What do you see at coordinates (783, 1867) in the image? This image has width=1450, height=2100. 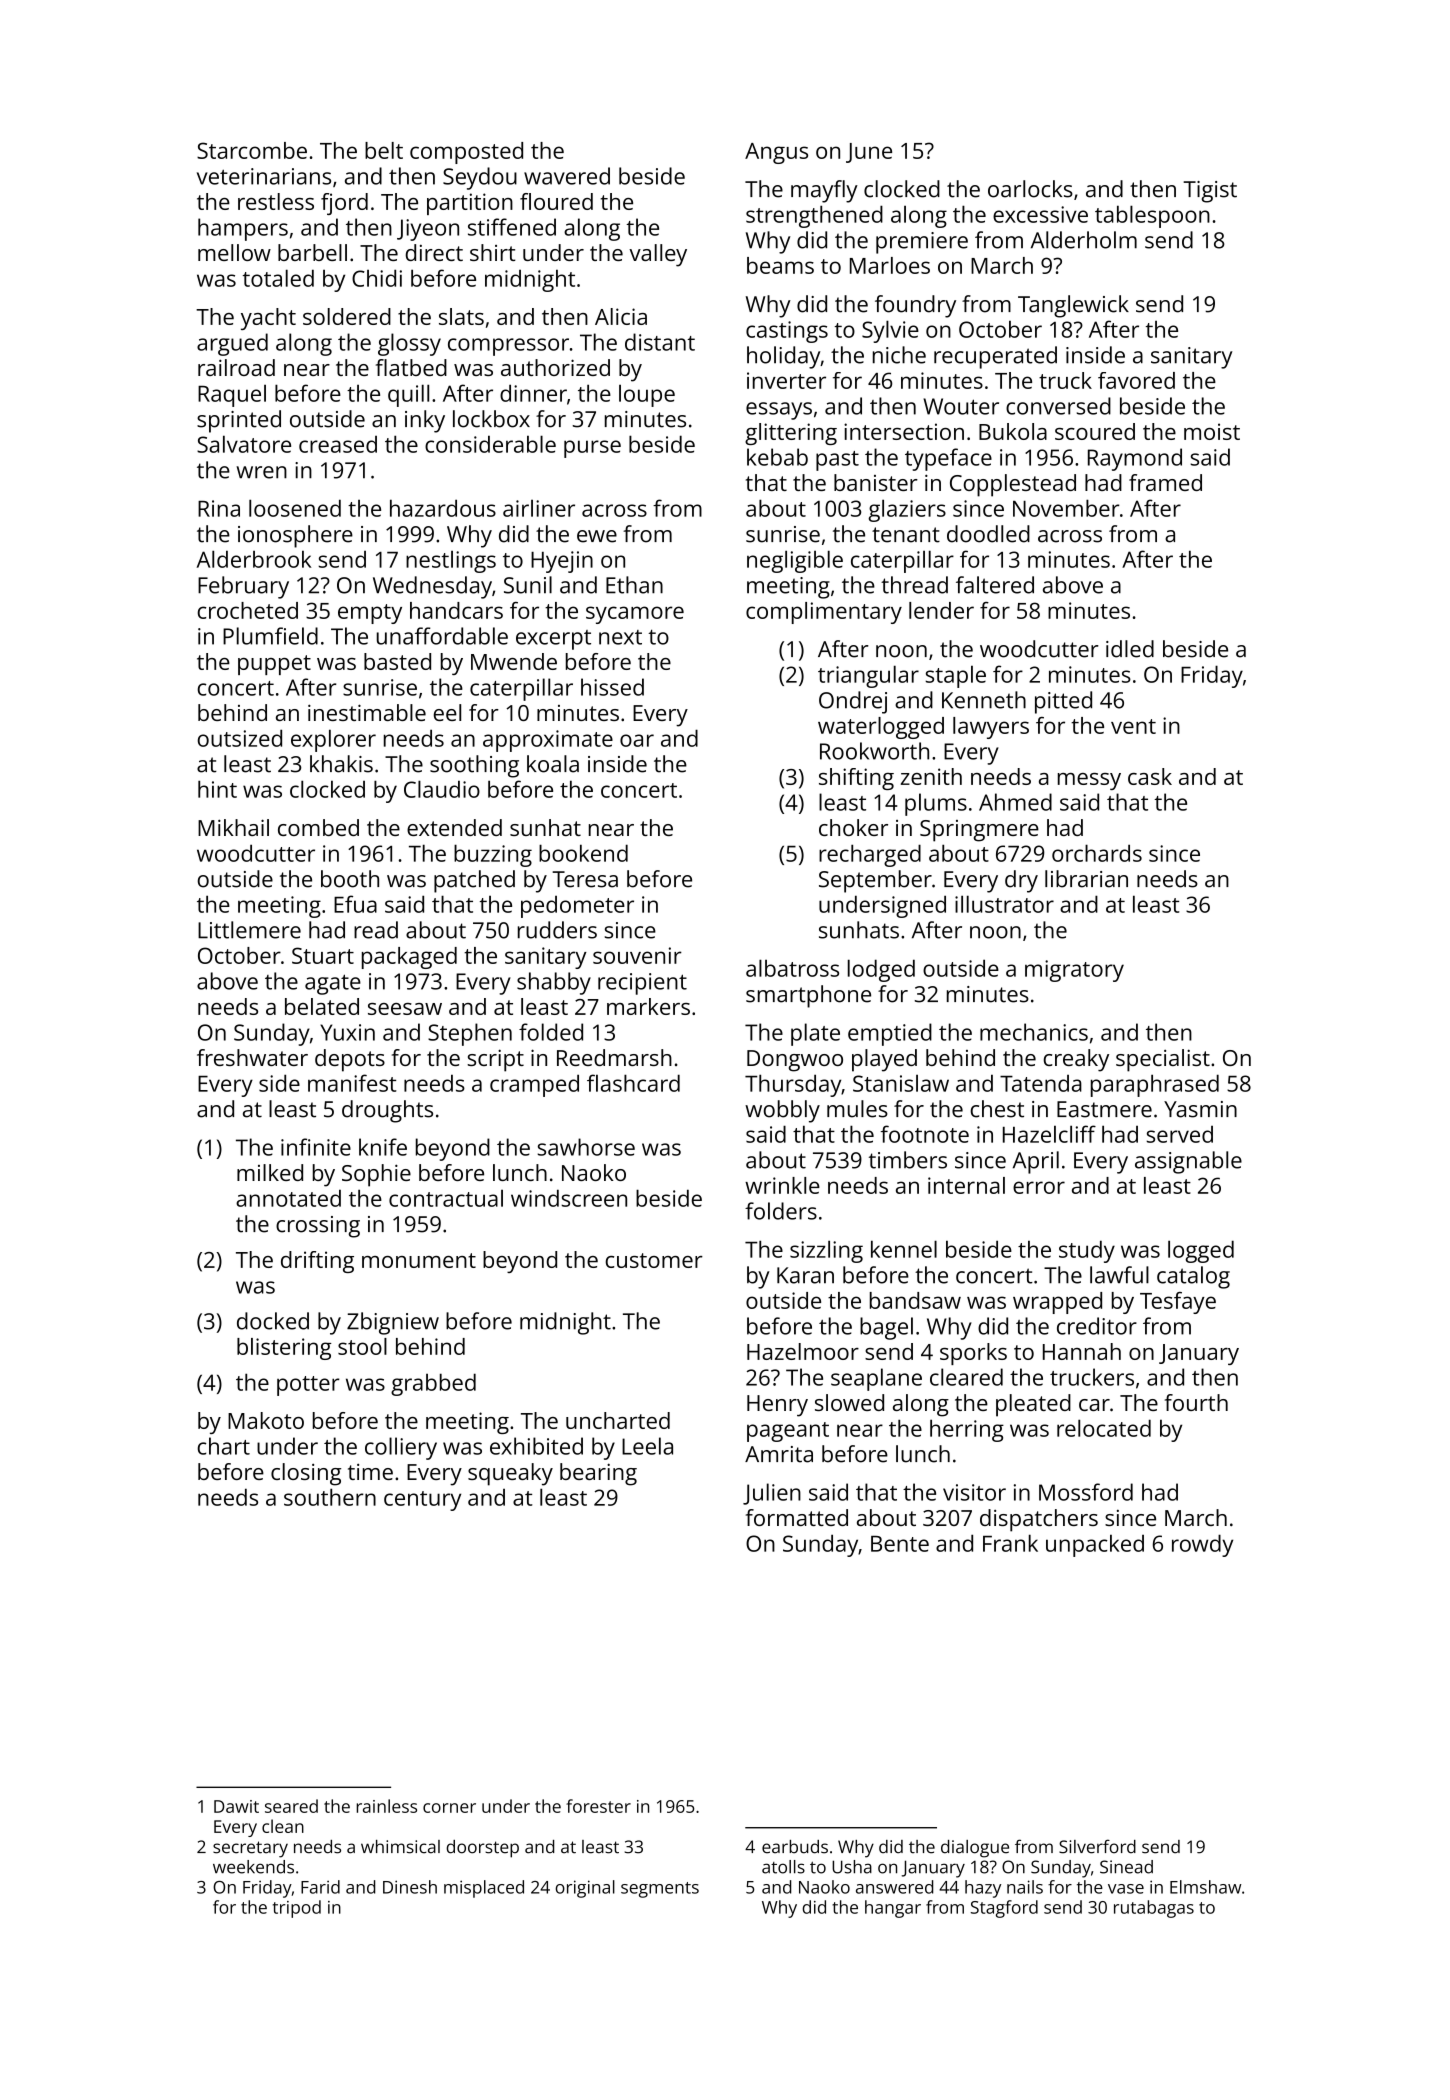 I see `atolls` at bounding box center [783, 1867].
